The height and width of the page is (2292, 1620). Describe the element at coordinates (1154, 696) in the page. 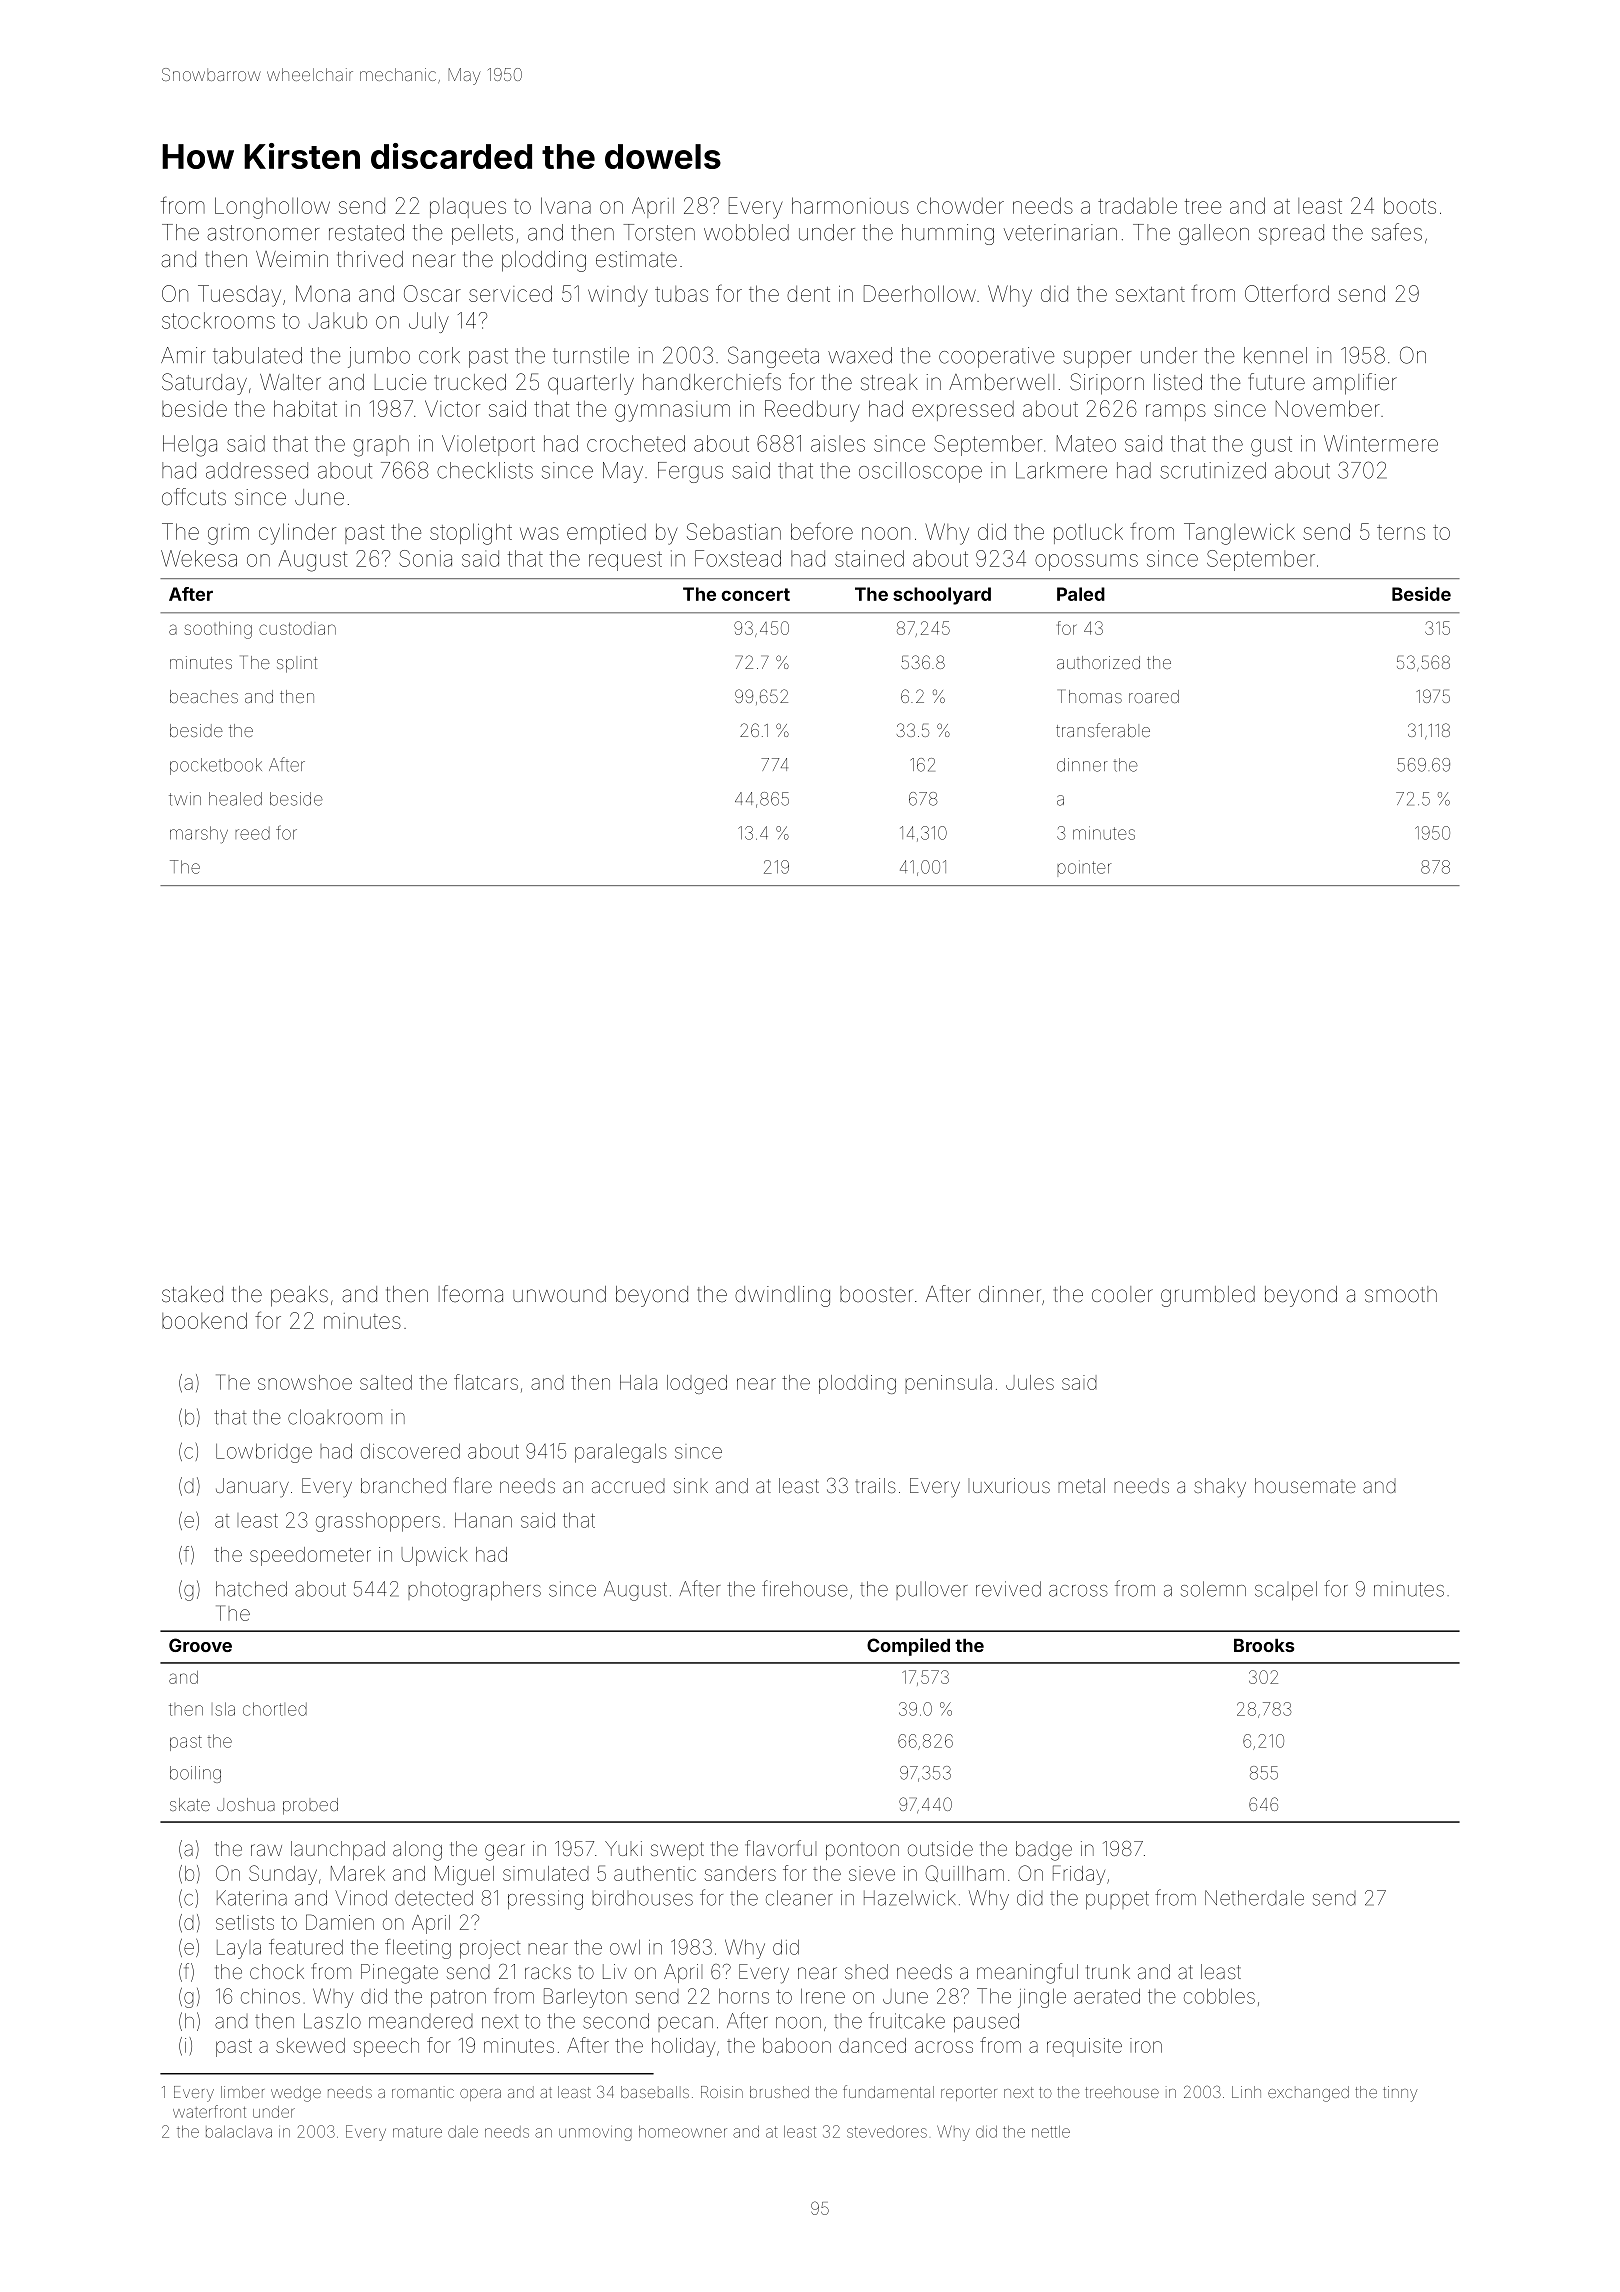

I see `roared` at that location.
